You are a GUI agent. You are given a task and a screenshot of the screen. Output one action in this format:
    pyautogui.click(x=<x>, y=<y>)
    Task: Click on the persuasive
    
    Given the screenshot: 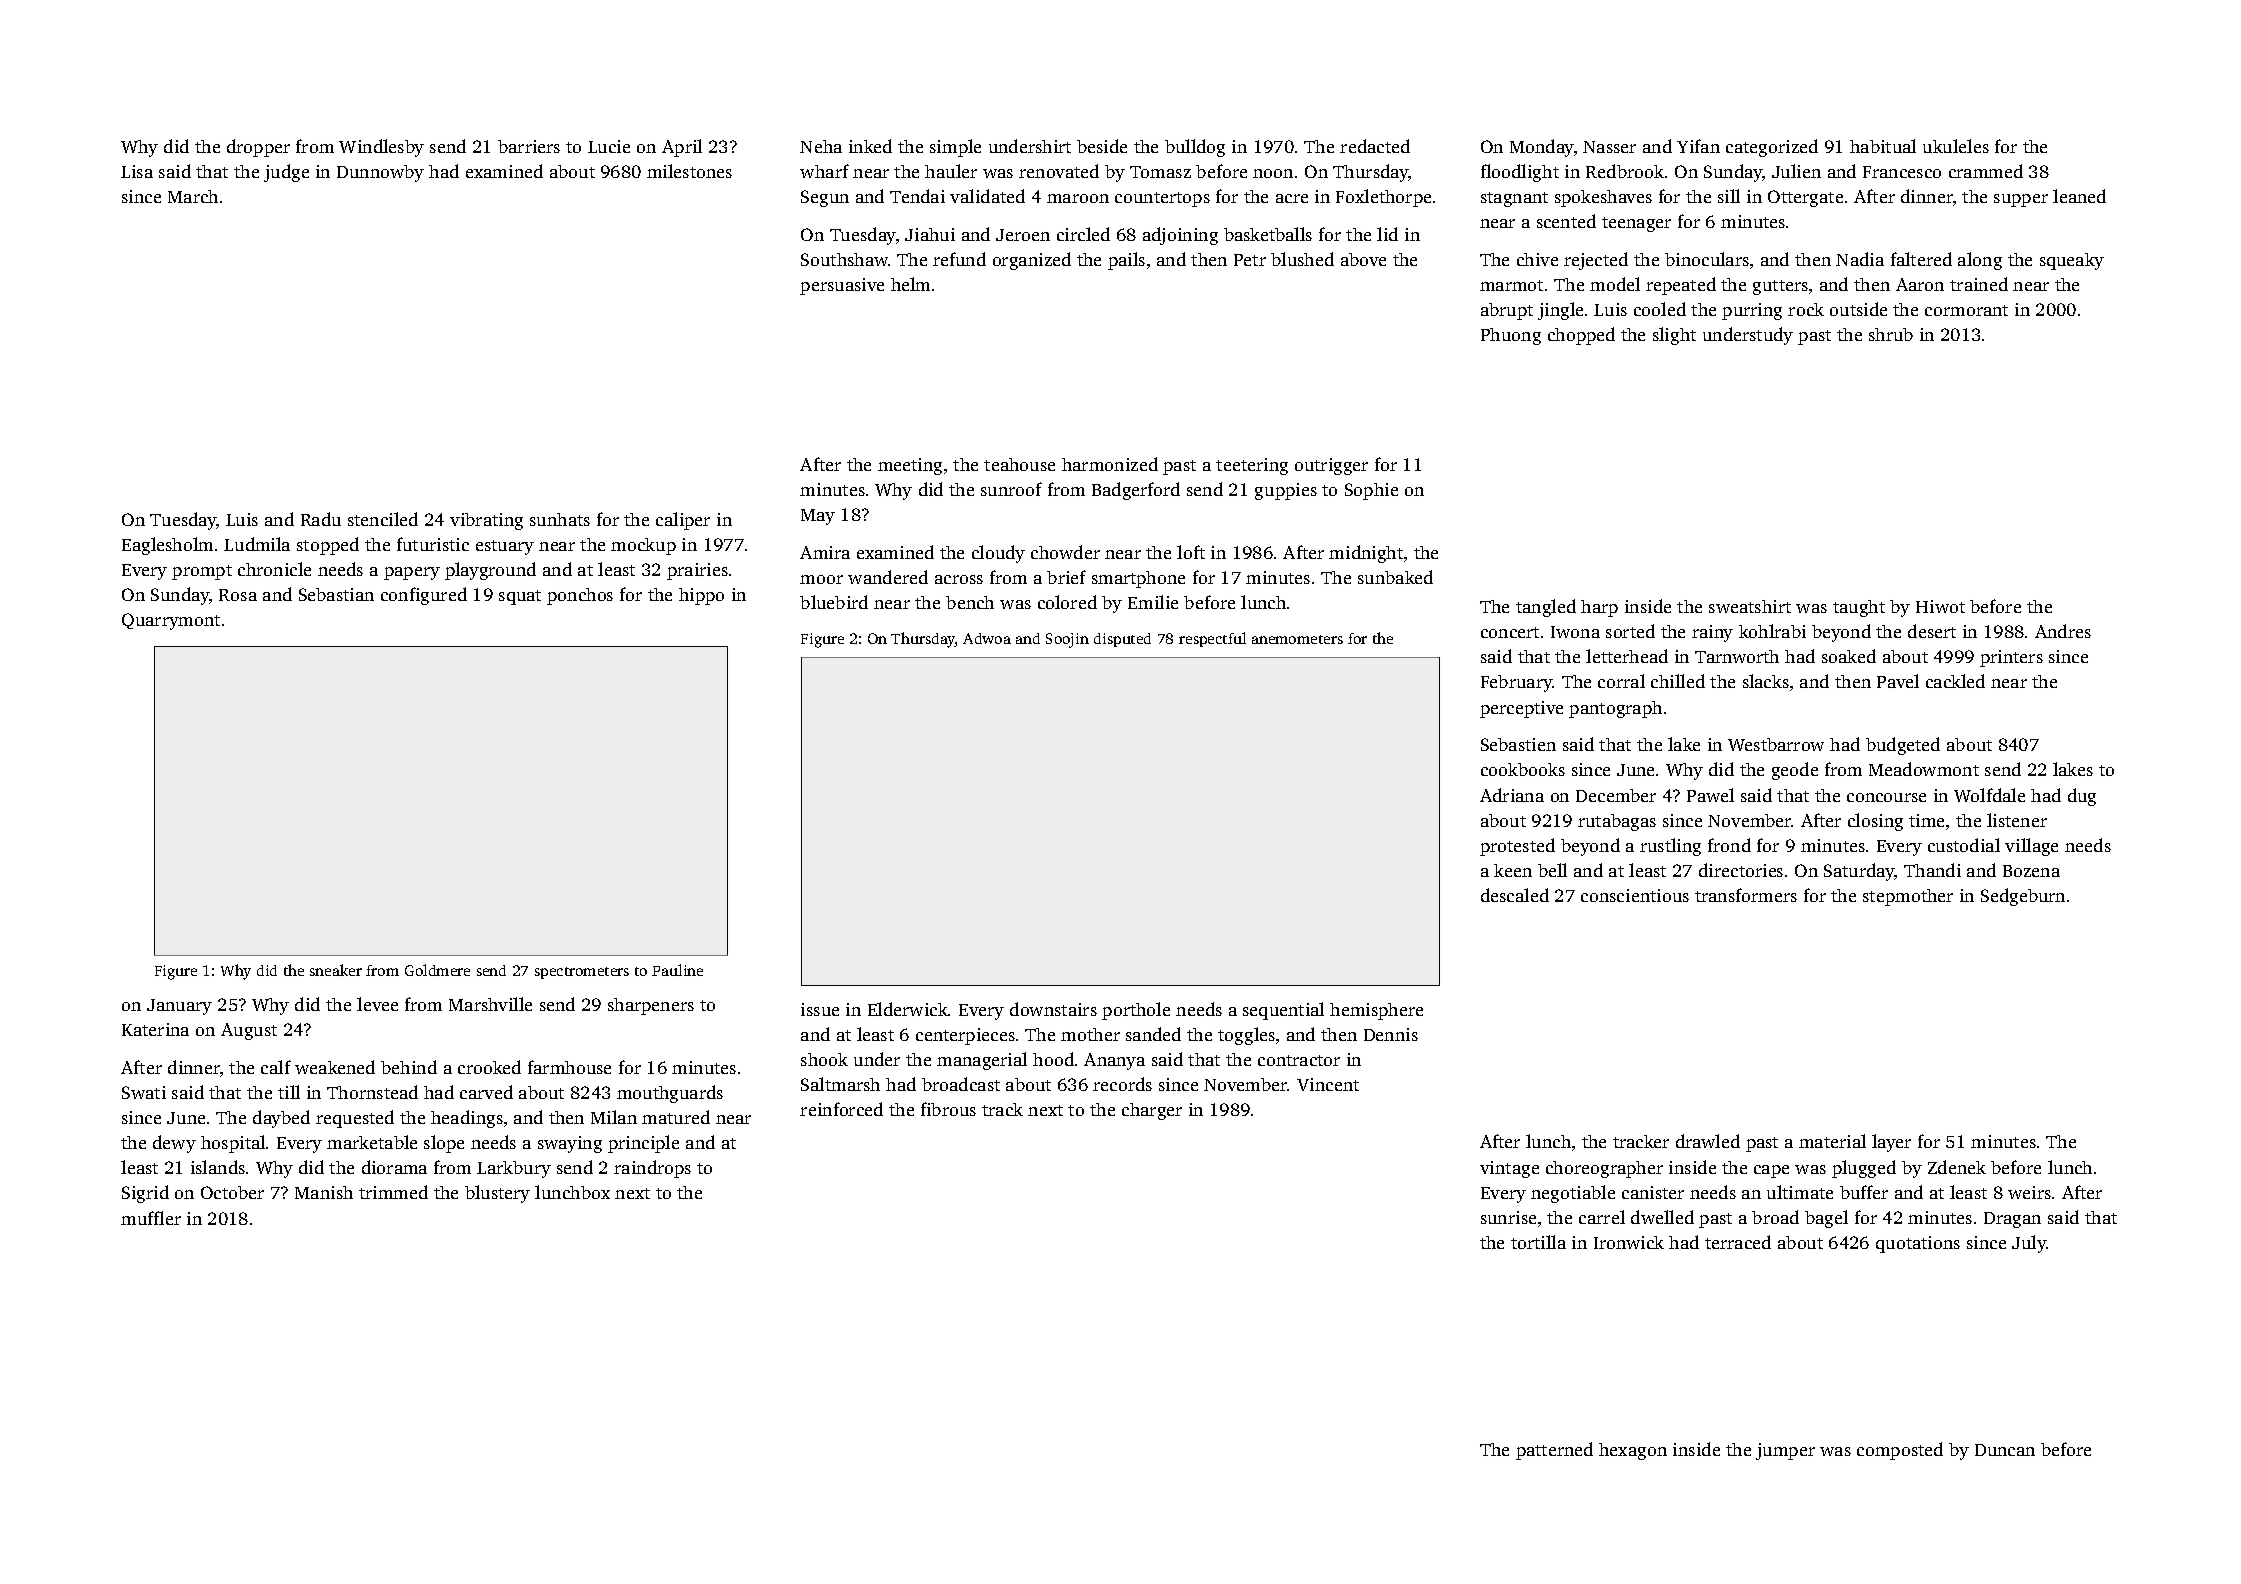 What is the action you would take?
    pyautogui.click(x=842, y=286)
